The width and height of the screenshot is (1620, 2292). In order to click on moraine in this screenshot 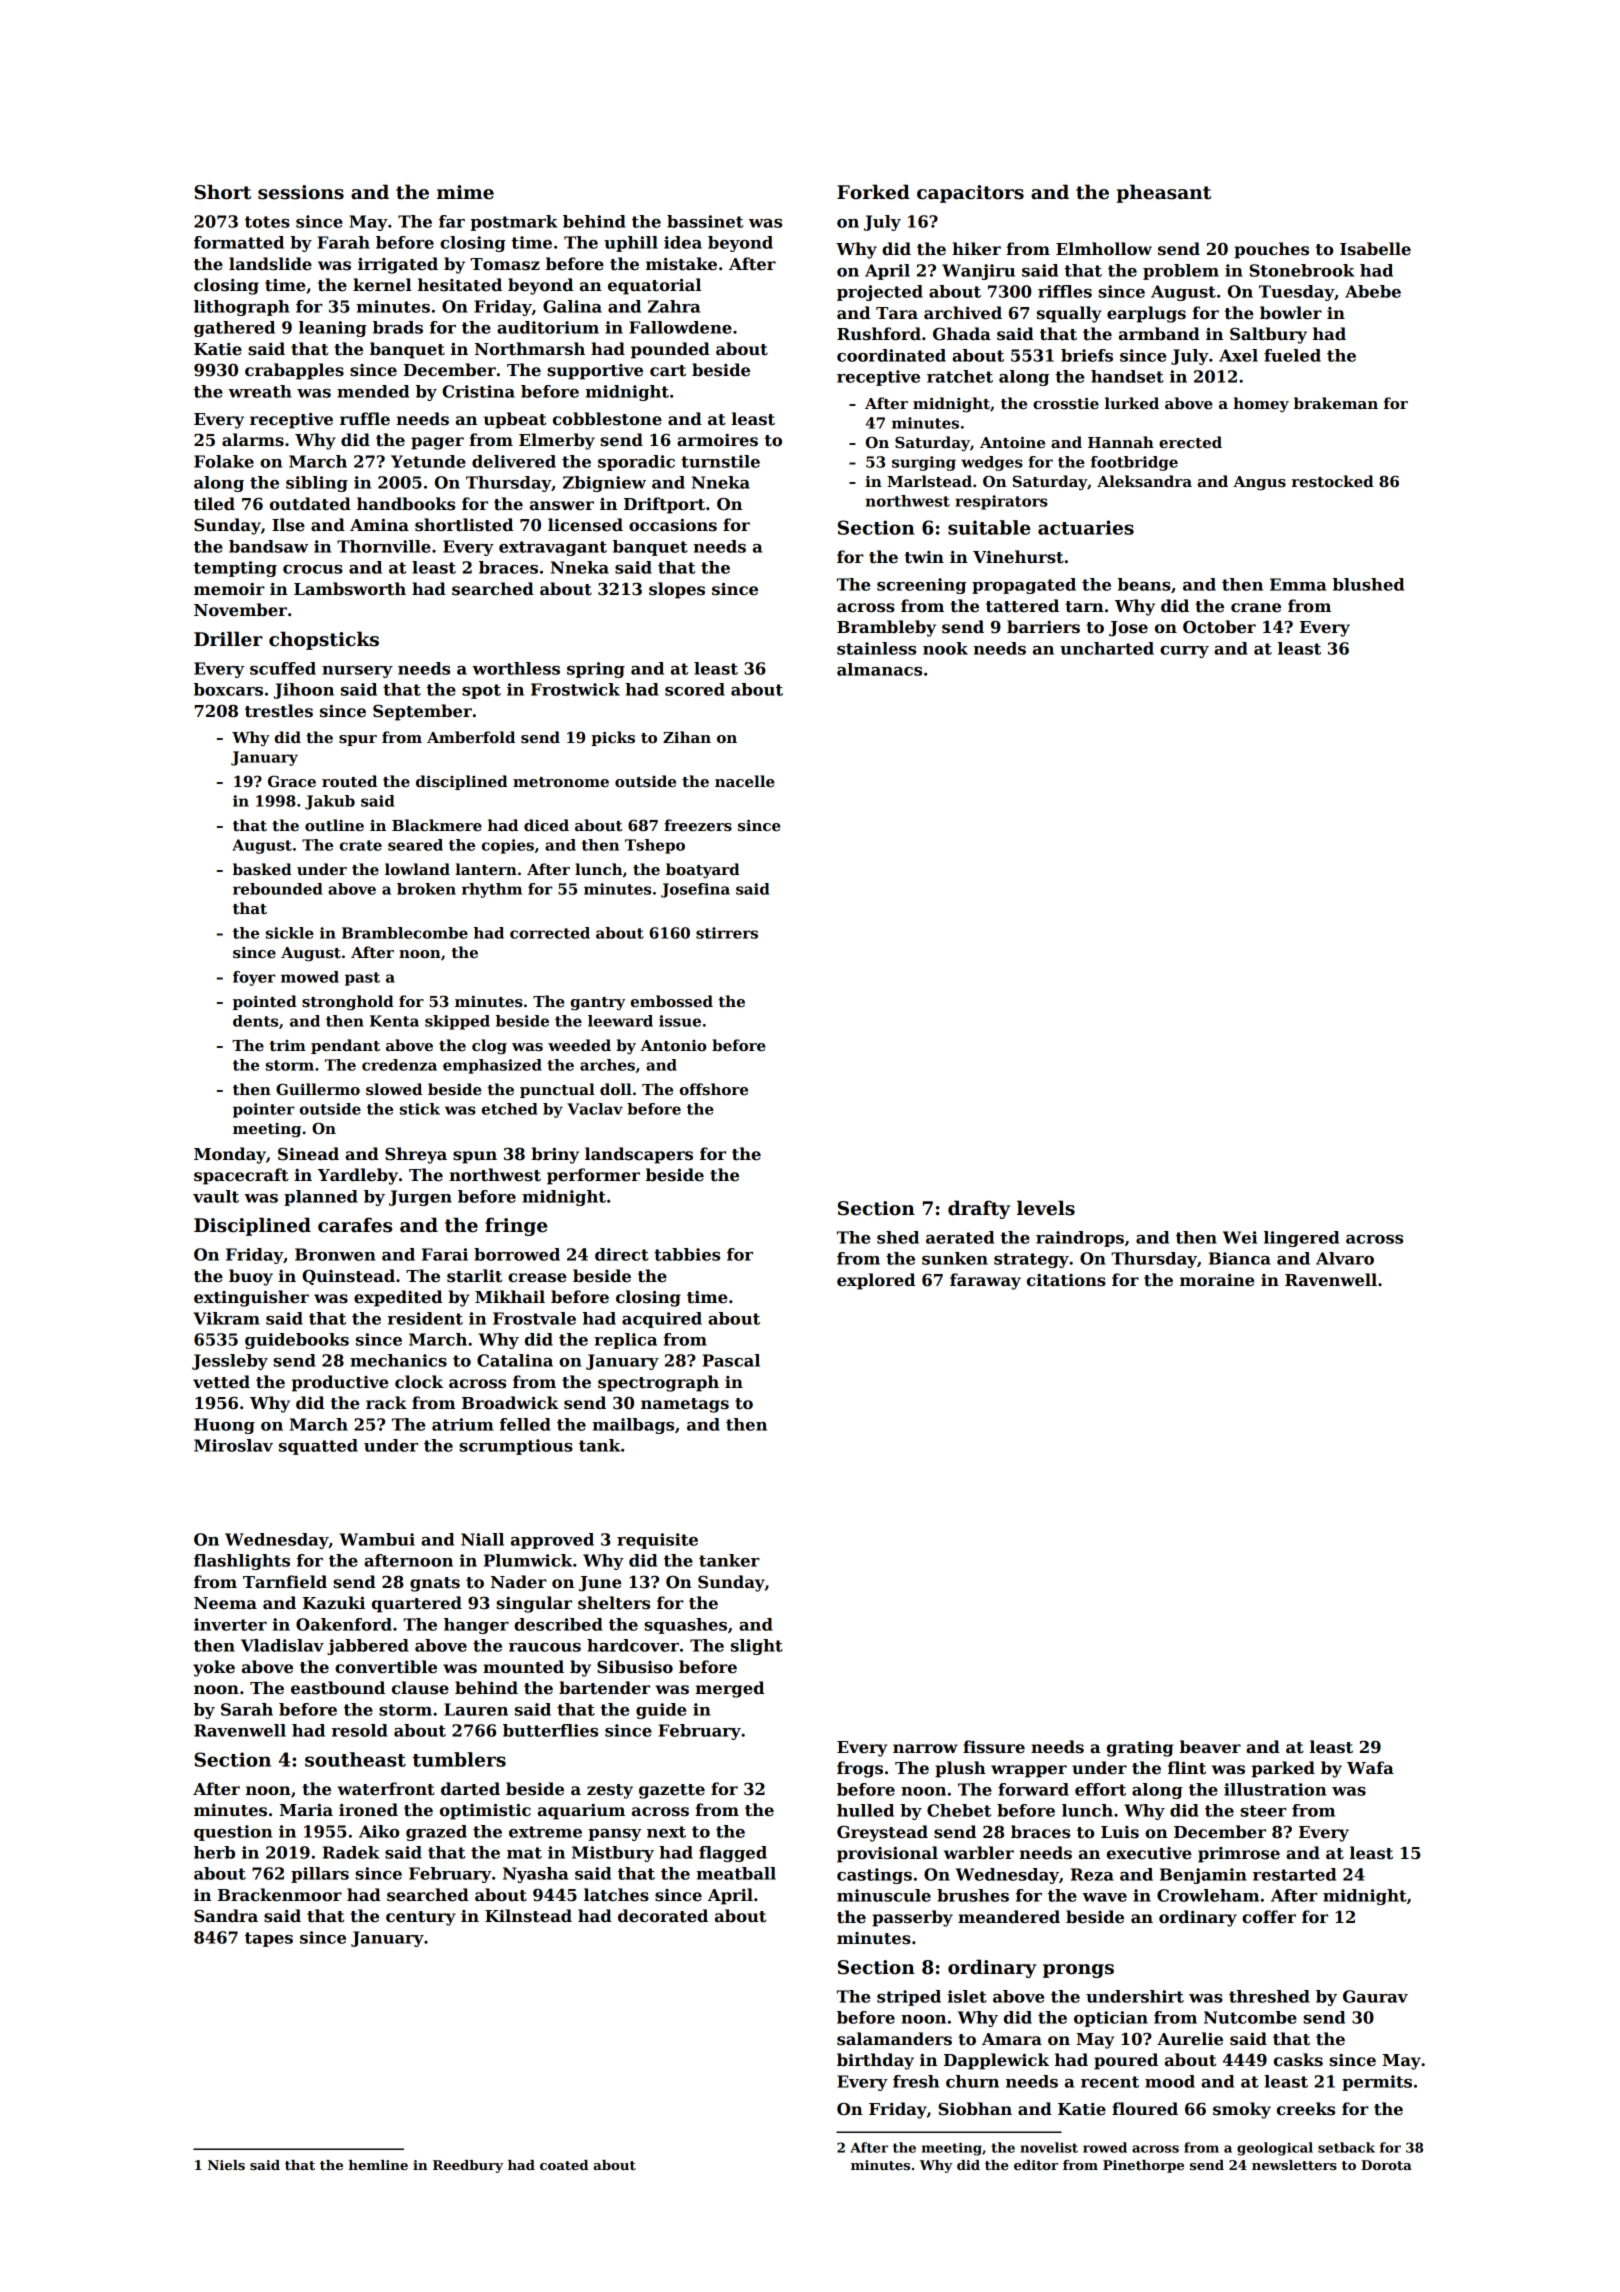, I will do `click(1217, 1280)`.
